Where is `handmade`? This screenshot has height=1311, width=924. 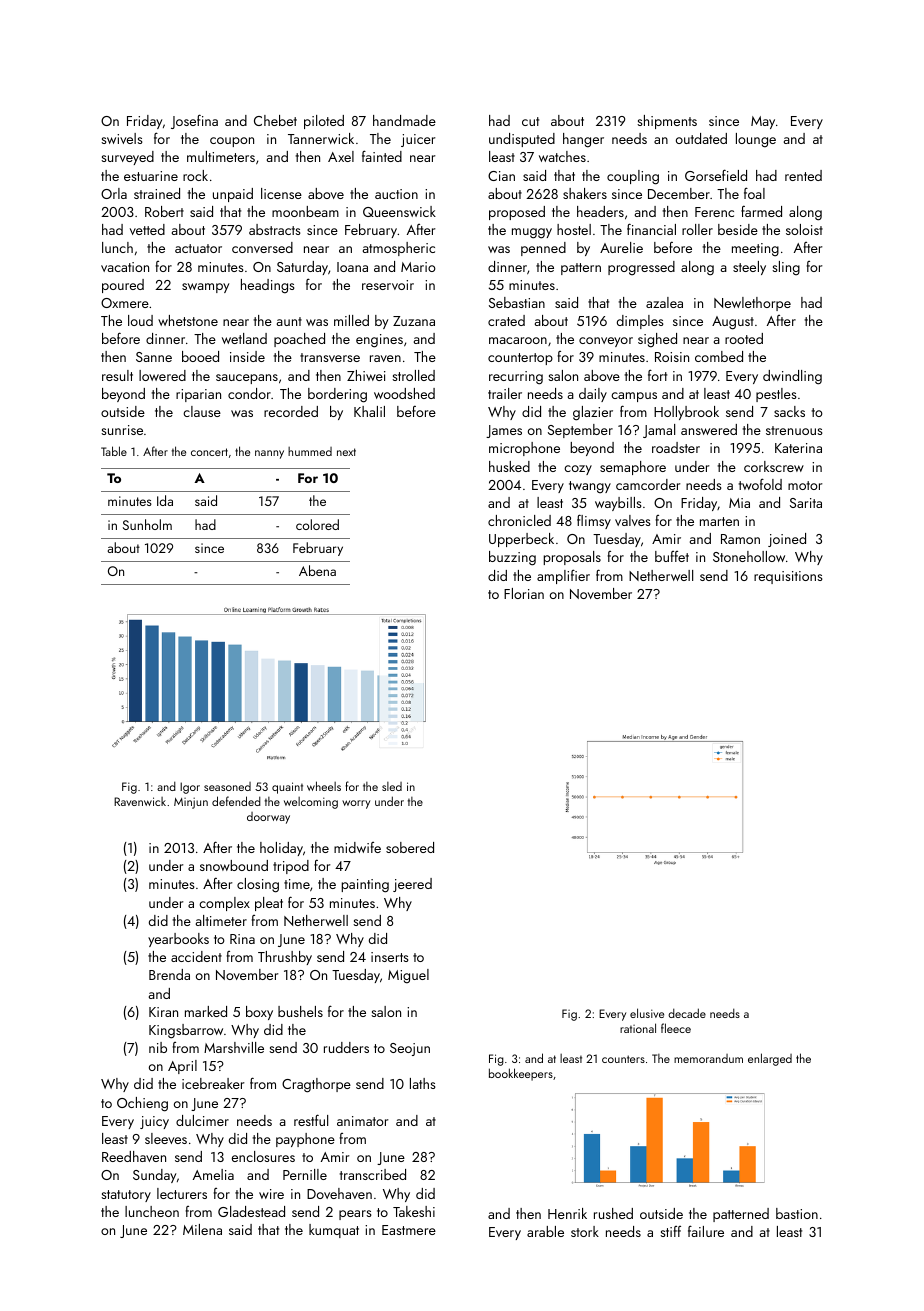 handmade is located at coordinates (404, 120).
